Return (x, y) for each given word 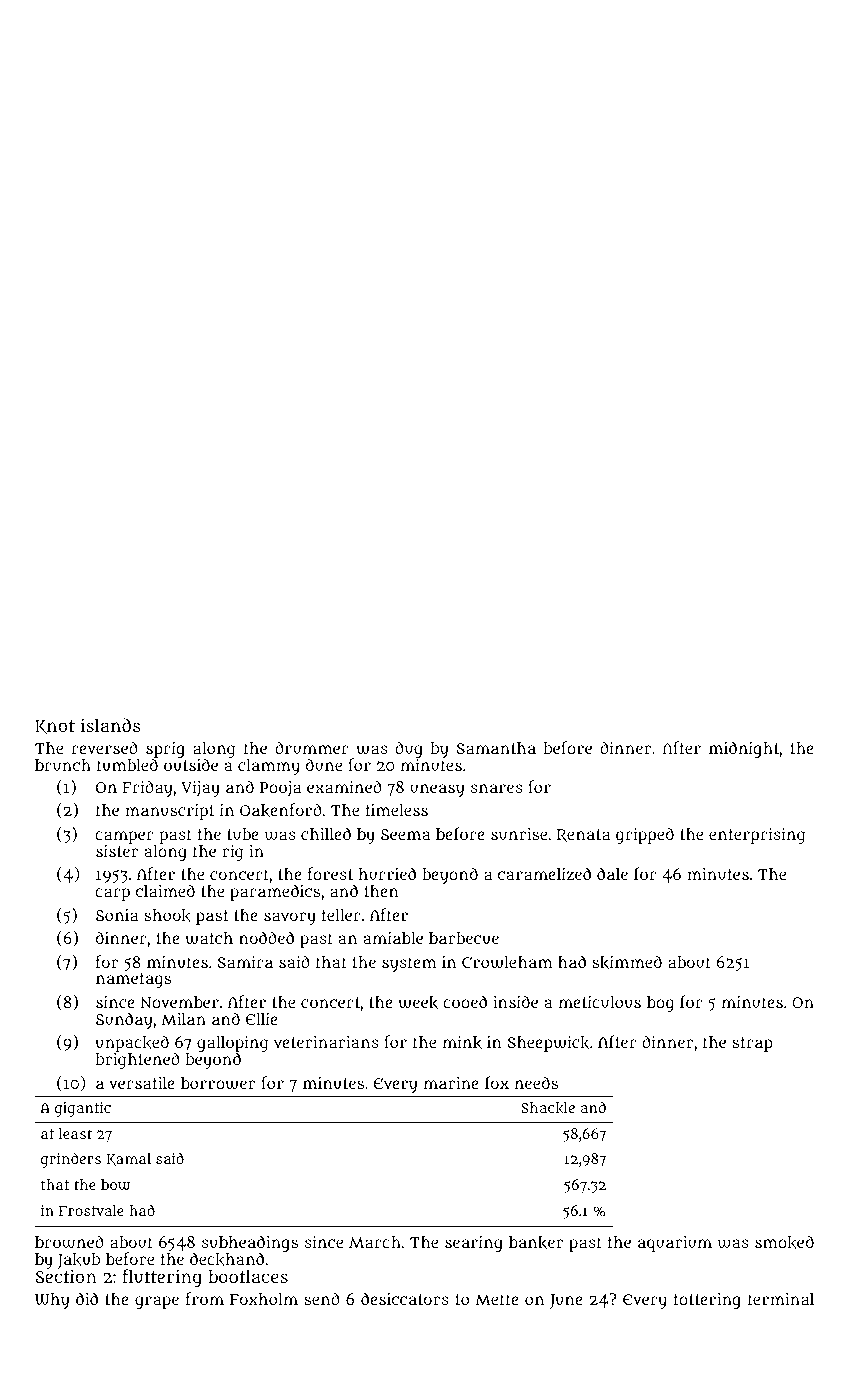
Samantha (496, 748)
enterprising (757, 836)
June (566, 1301)
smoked (784, 1242)
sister (117, 851)
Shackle (548, 1108)
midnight (744, 749)
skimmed (627, 962)
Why (52, 1301)
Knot (55, 727)
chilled (326, 833)
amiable (393, 938)
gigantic (83, 1109)
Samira (245, 962)
